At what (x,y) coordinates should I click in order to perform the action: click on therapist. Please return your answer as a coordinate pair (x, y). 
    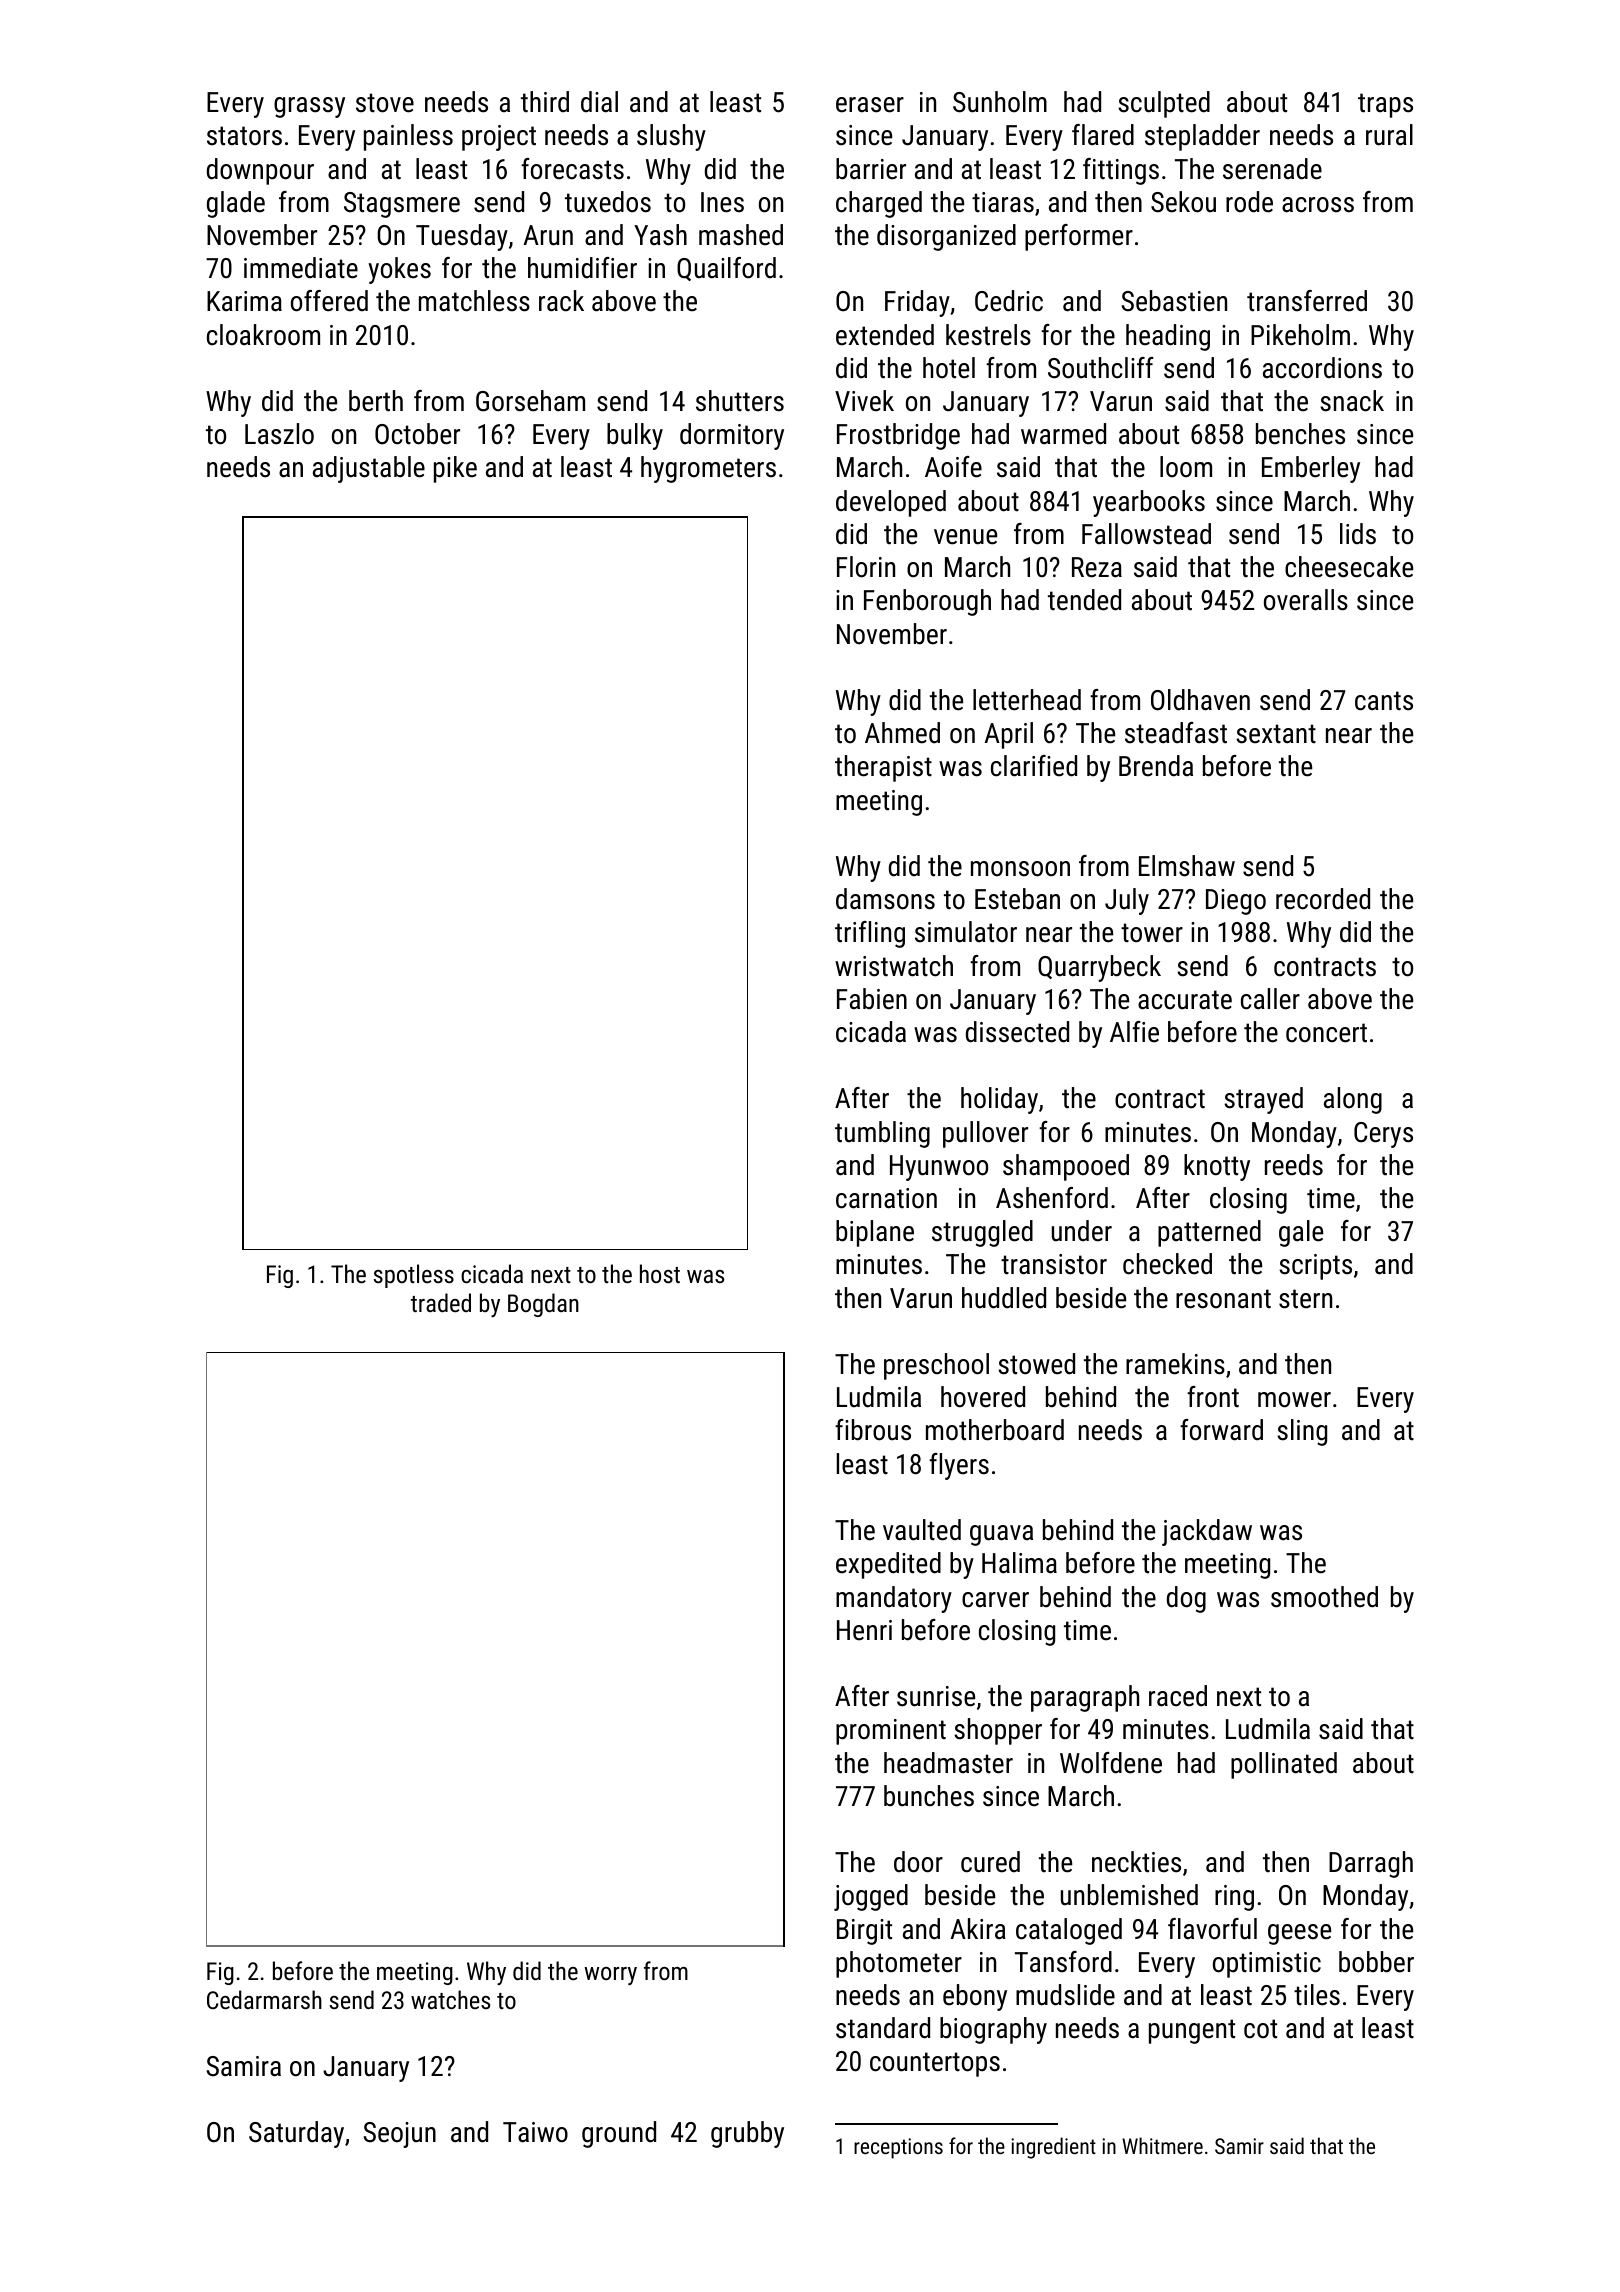
    Looking at the image, I should click on (883, 768).
